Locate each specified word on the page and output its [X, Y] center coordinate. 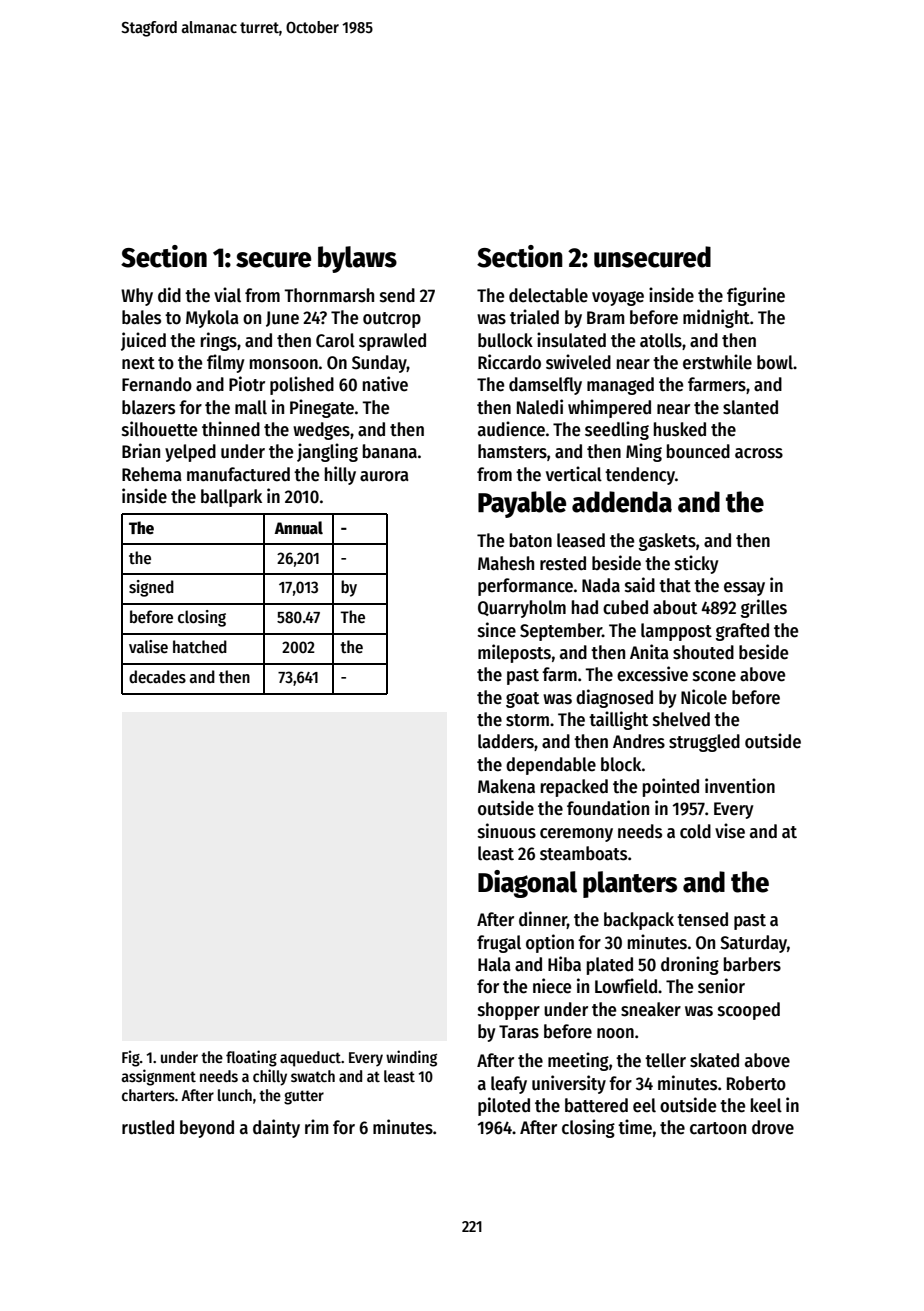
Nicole [704, 697]
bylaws [357, 259]
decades [157, 677]
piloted [504, 1106]
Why [137, 297]
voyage [618, 298]
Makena [506, 786]
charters [148, 1095]
